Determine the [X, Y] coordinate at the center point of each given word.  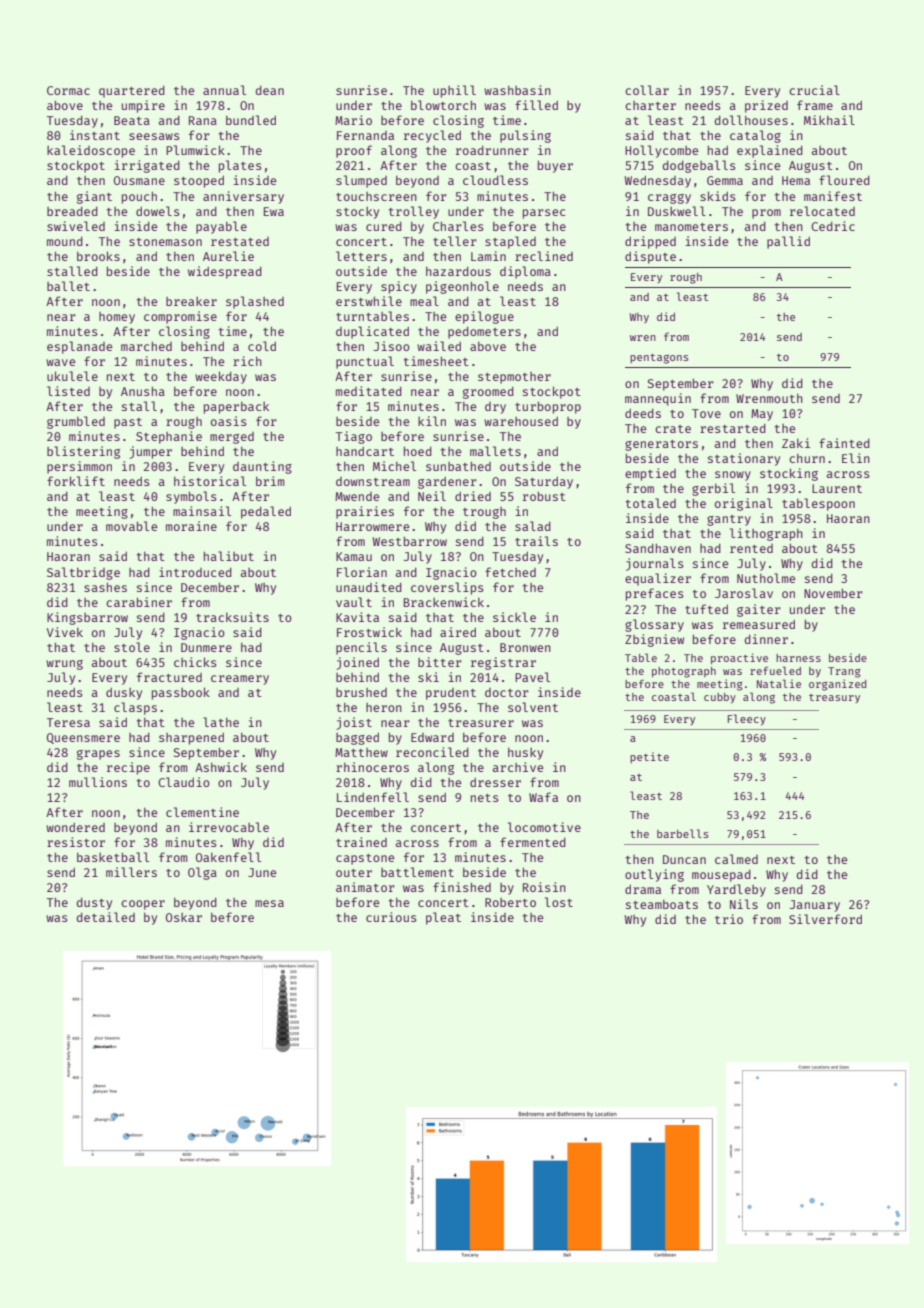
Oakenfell [228, 857]
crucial [814, 90]
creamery [240, 680]
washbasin [517, 90]
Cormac [68, 90]
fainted [844, 443]
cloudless [495, 180]
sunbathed [458, 466]
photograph [684, 672]
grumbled [76, 422]
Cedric [833, 226]
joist [354, 723]
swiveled [76, 226]
